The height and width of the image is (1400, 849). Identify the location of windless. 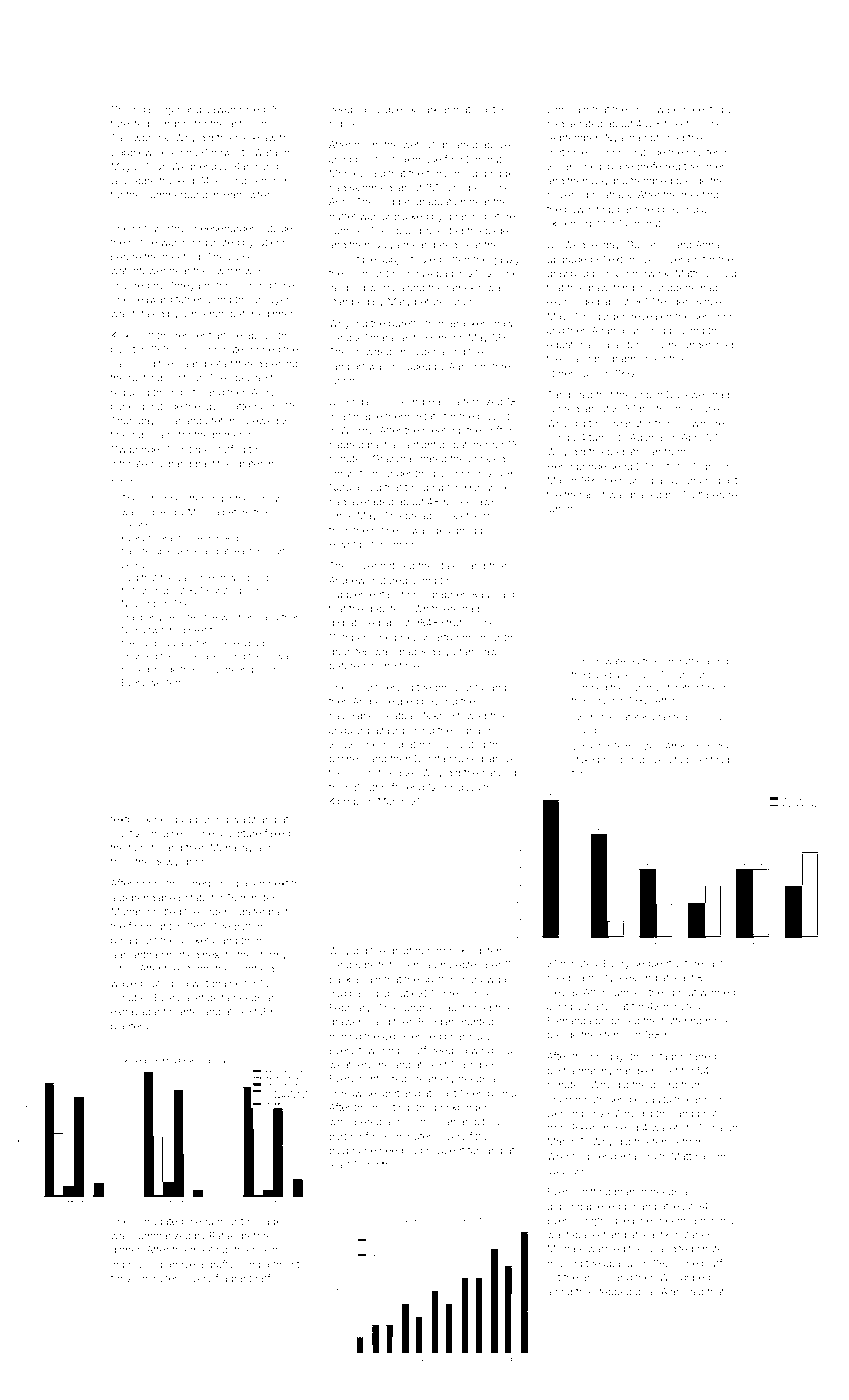
(491, 1050).
